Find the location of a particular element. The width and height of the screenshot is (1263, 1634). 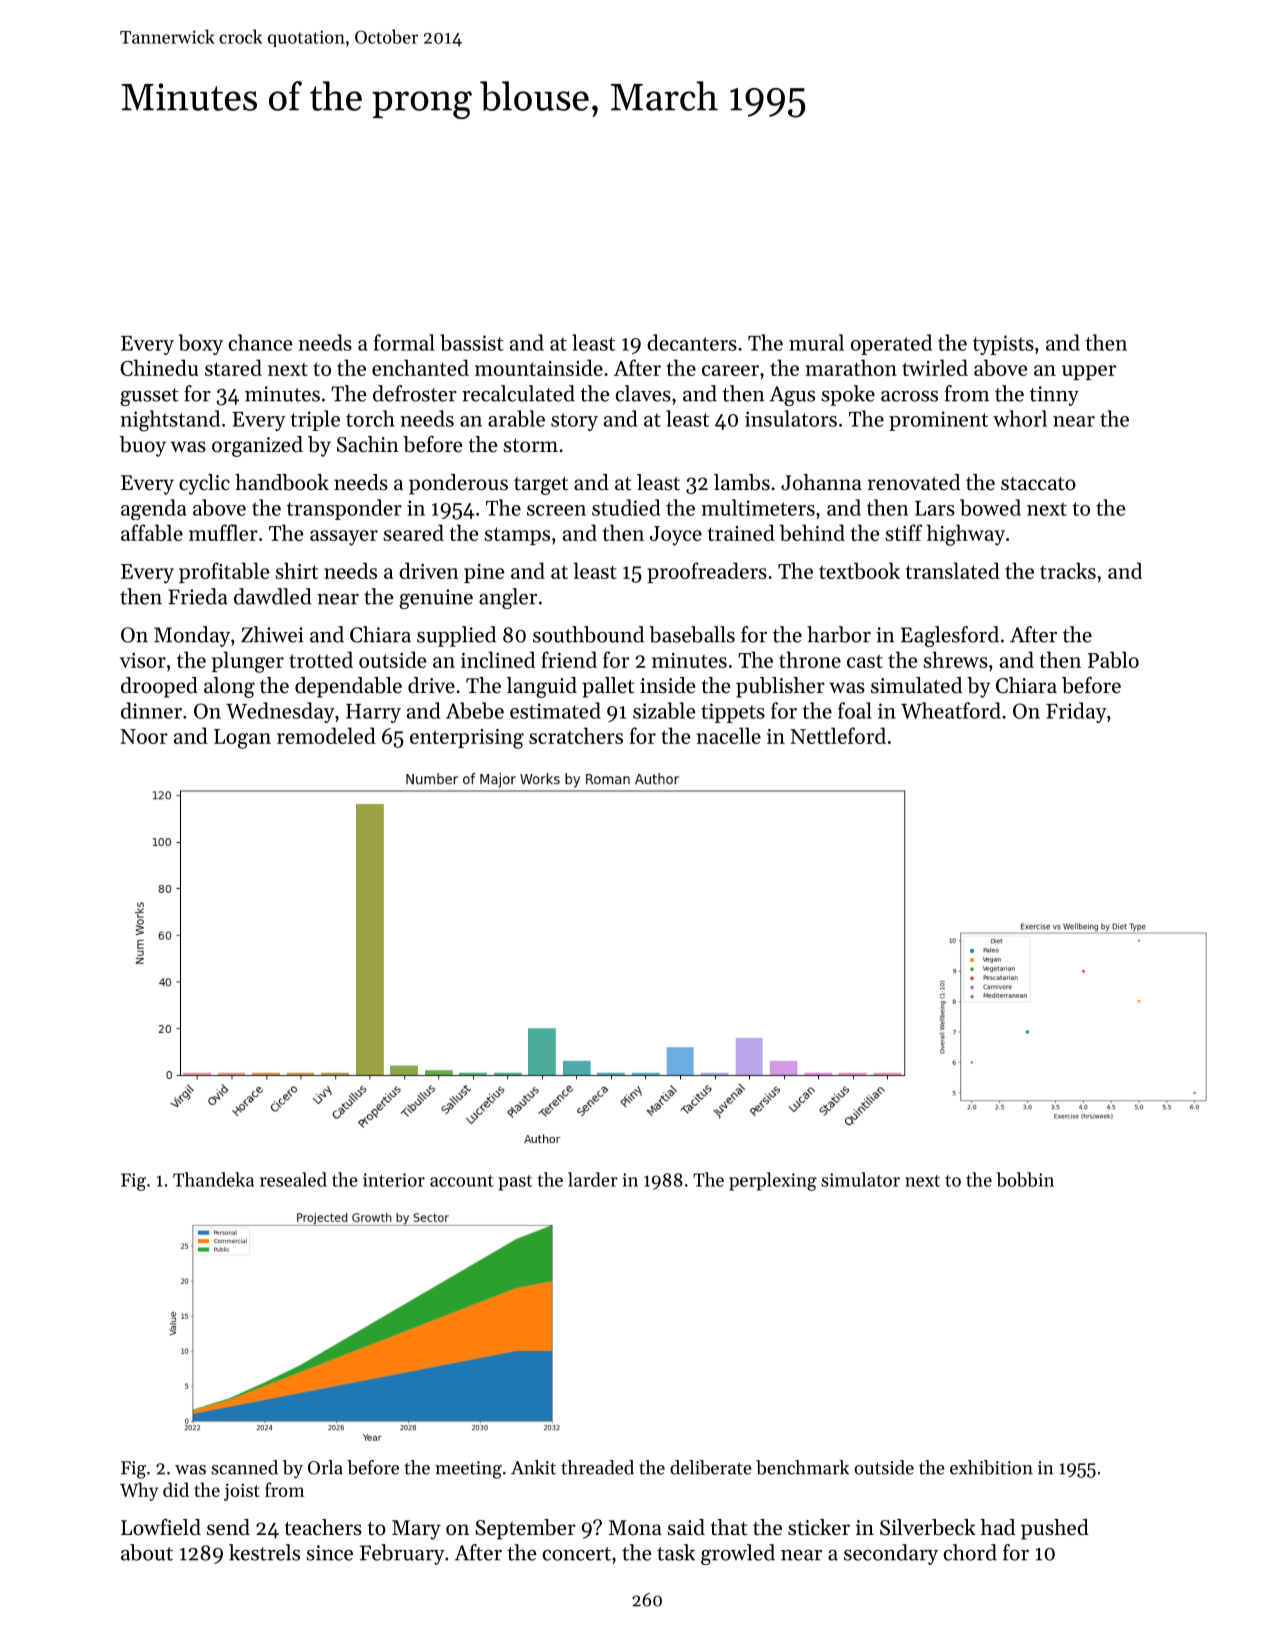

mural is located at coordinates (816, 342).
